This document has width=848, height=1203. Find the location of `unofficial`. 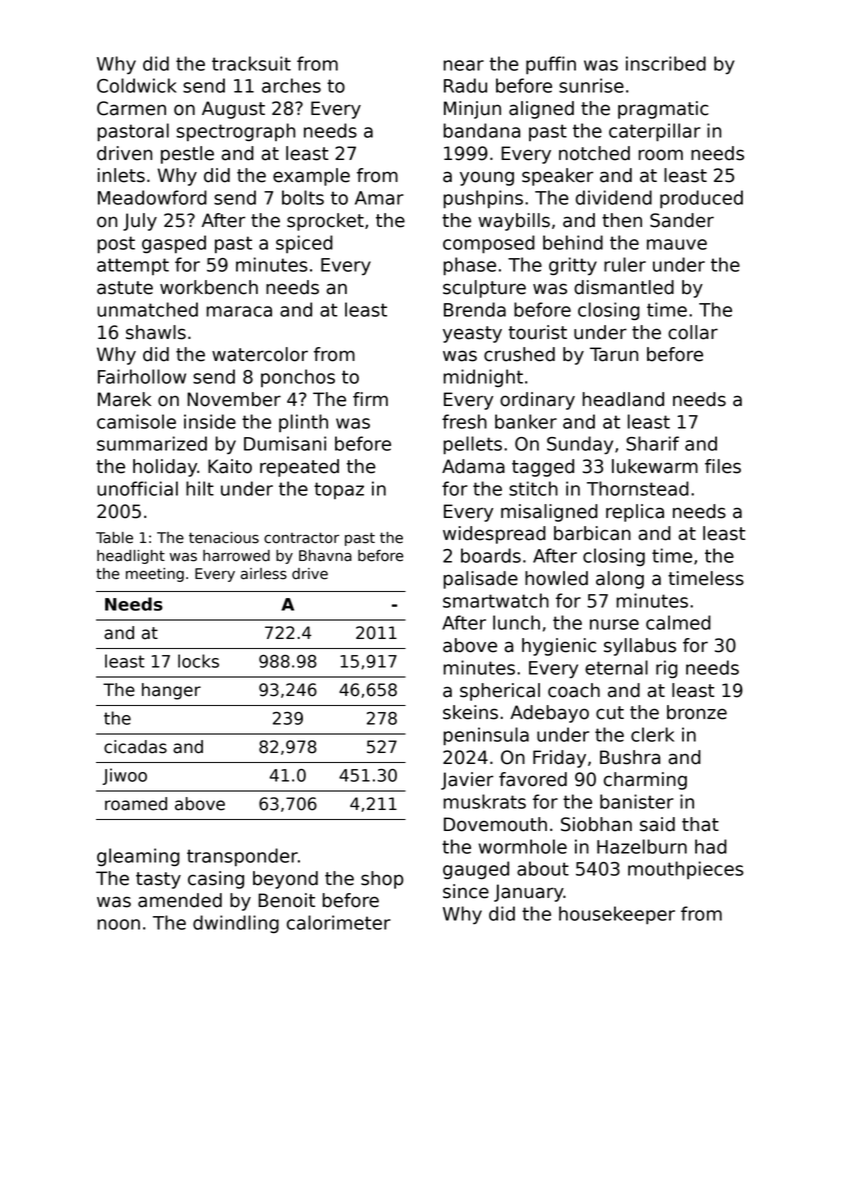

unofficial is located at coordinates (137, 488).
